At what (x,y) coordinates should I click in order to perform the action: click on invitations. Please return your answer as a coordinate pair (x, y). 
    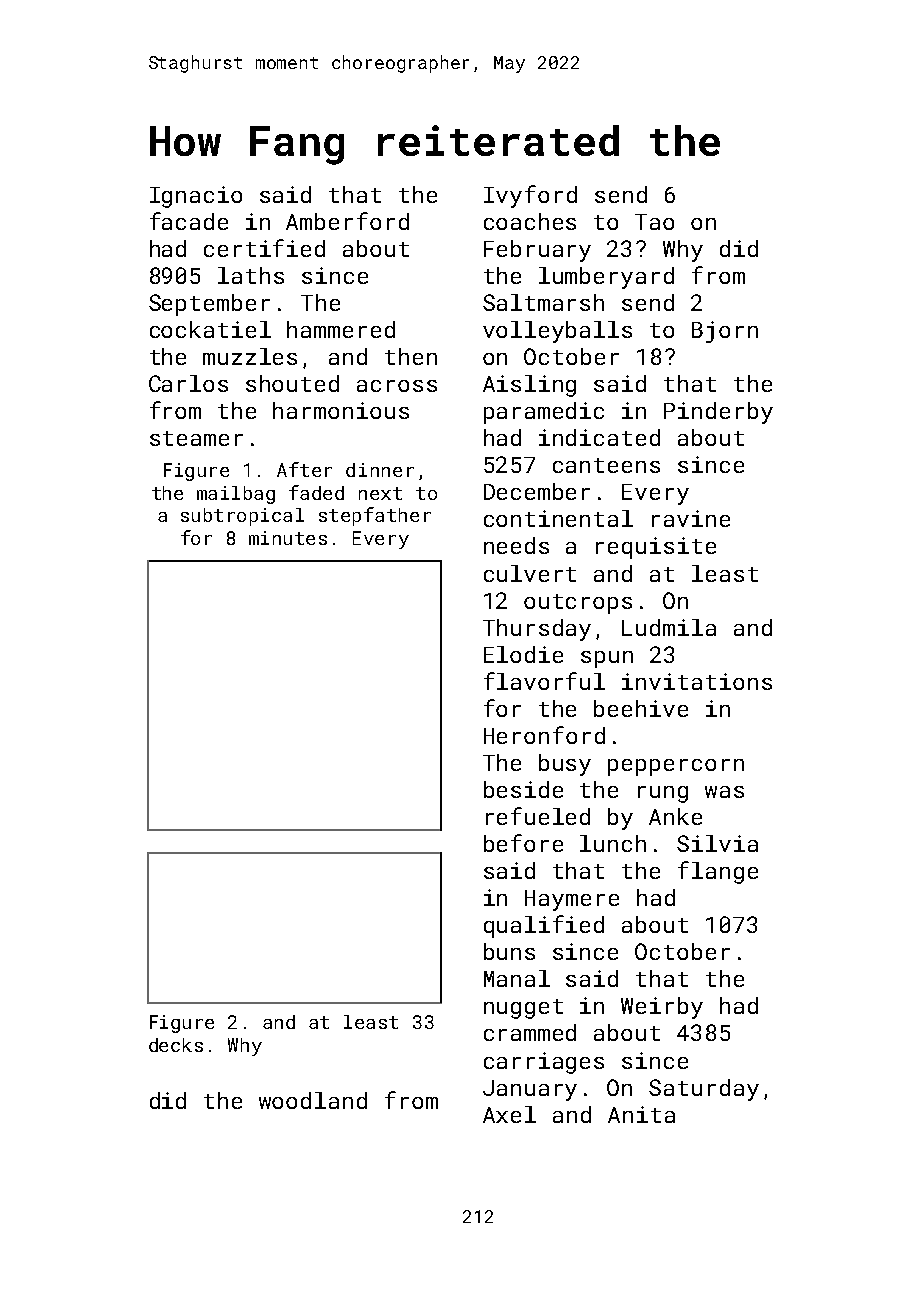
    Looking at the image, I should click on (697, 681).
